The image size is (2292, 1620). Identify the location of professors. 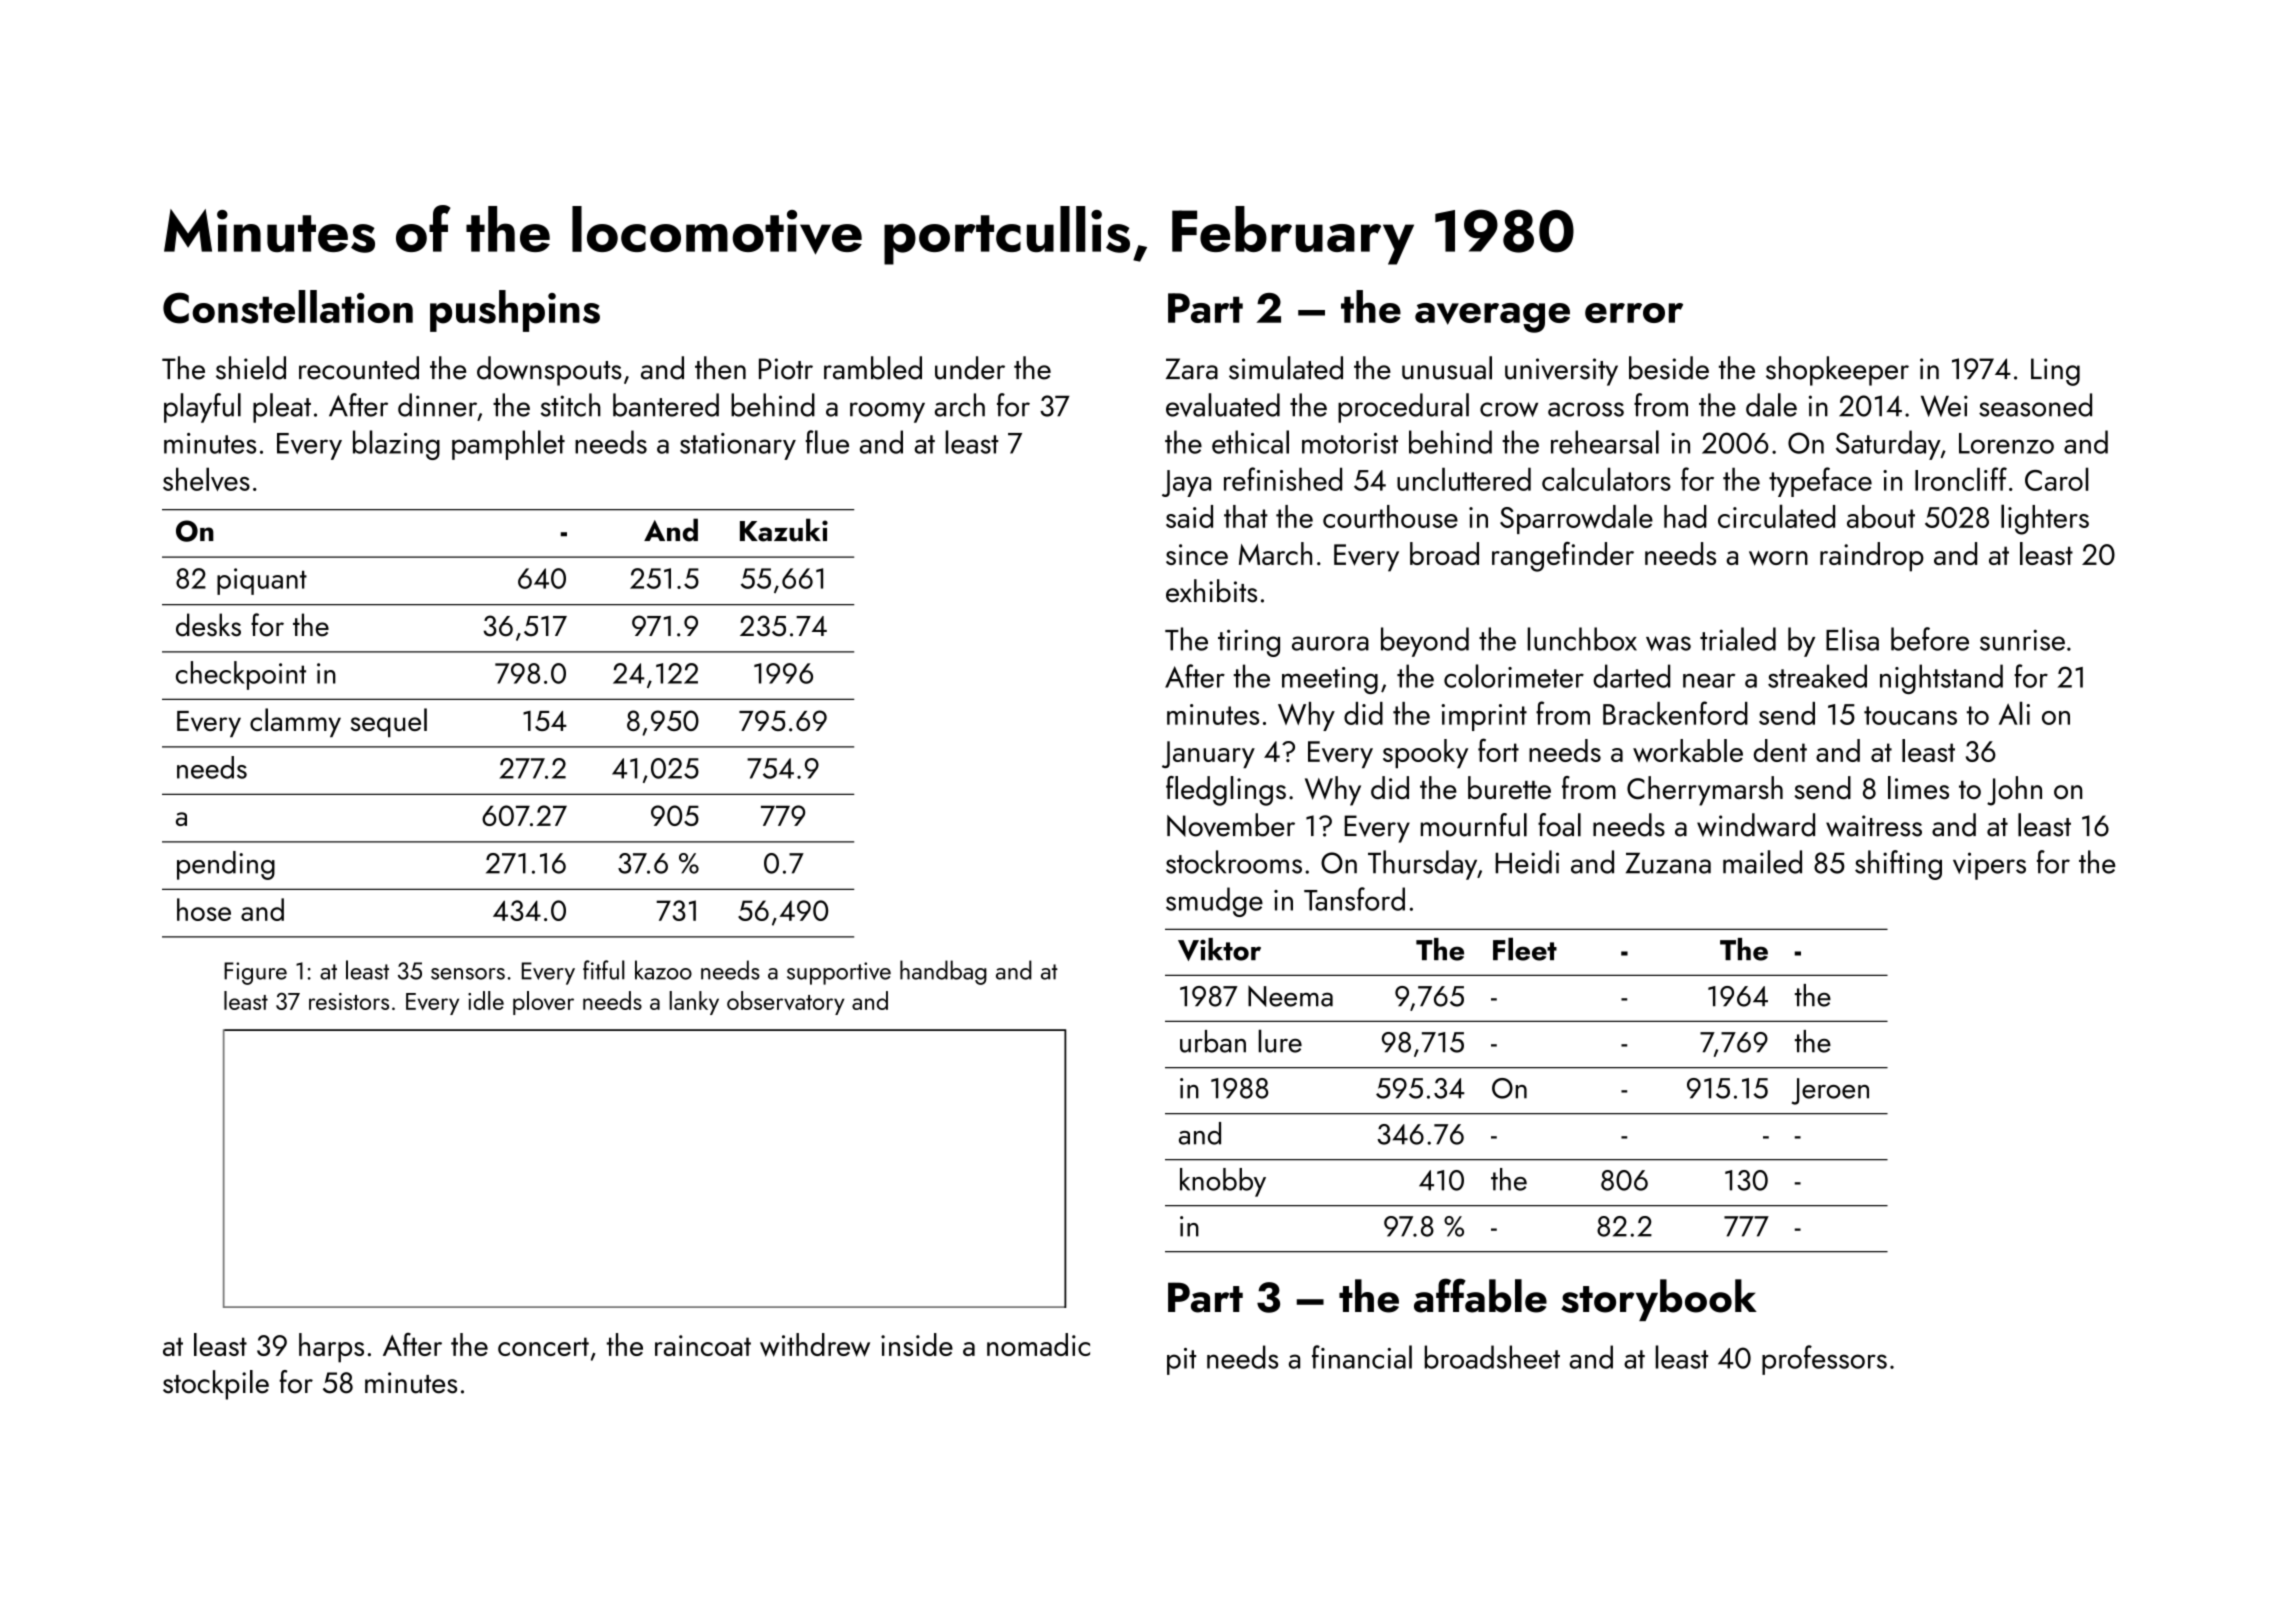
(1824, 1360).
